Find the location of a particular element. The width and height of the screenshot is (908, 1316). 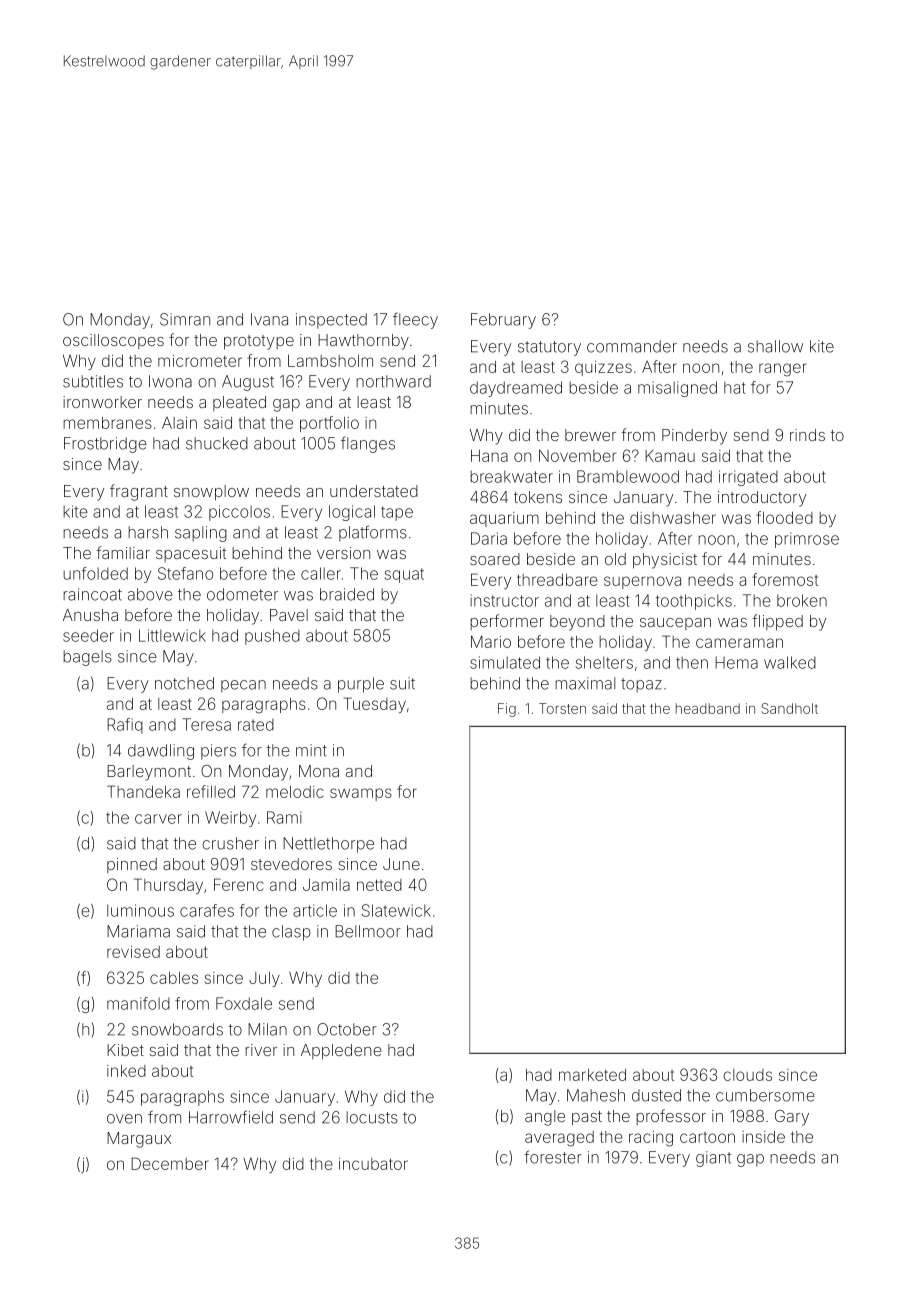

piers is located at coordinates (218, 752).
